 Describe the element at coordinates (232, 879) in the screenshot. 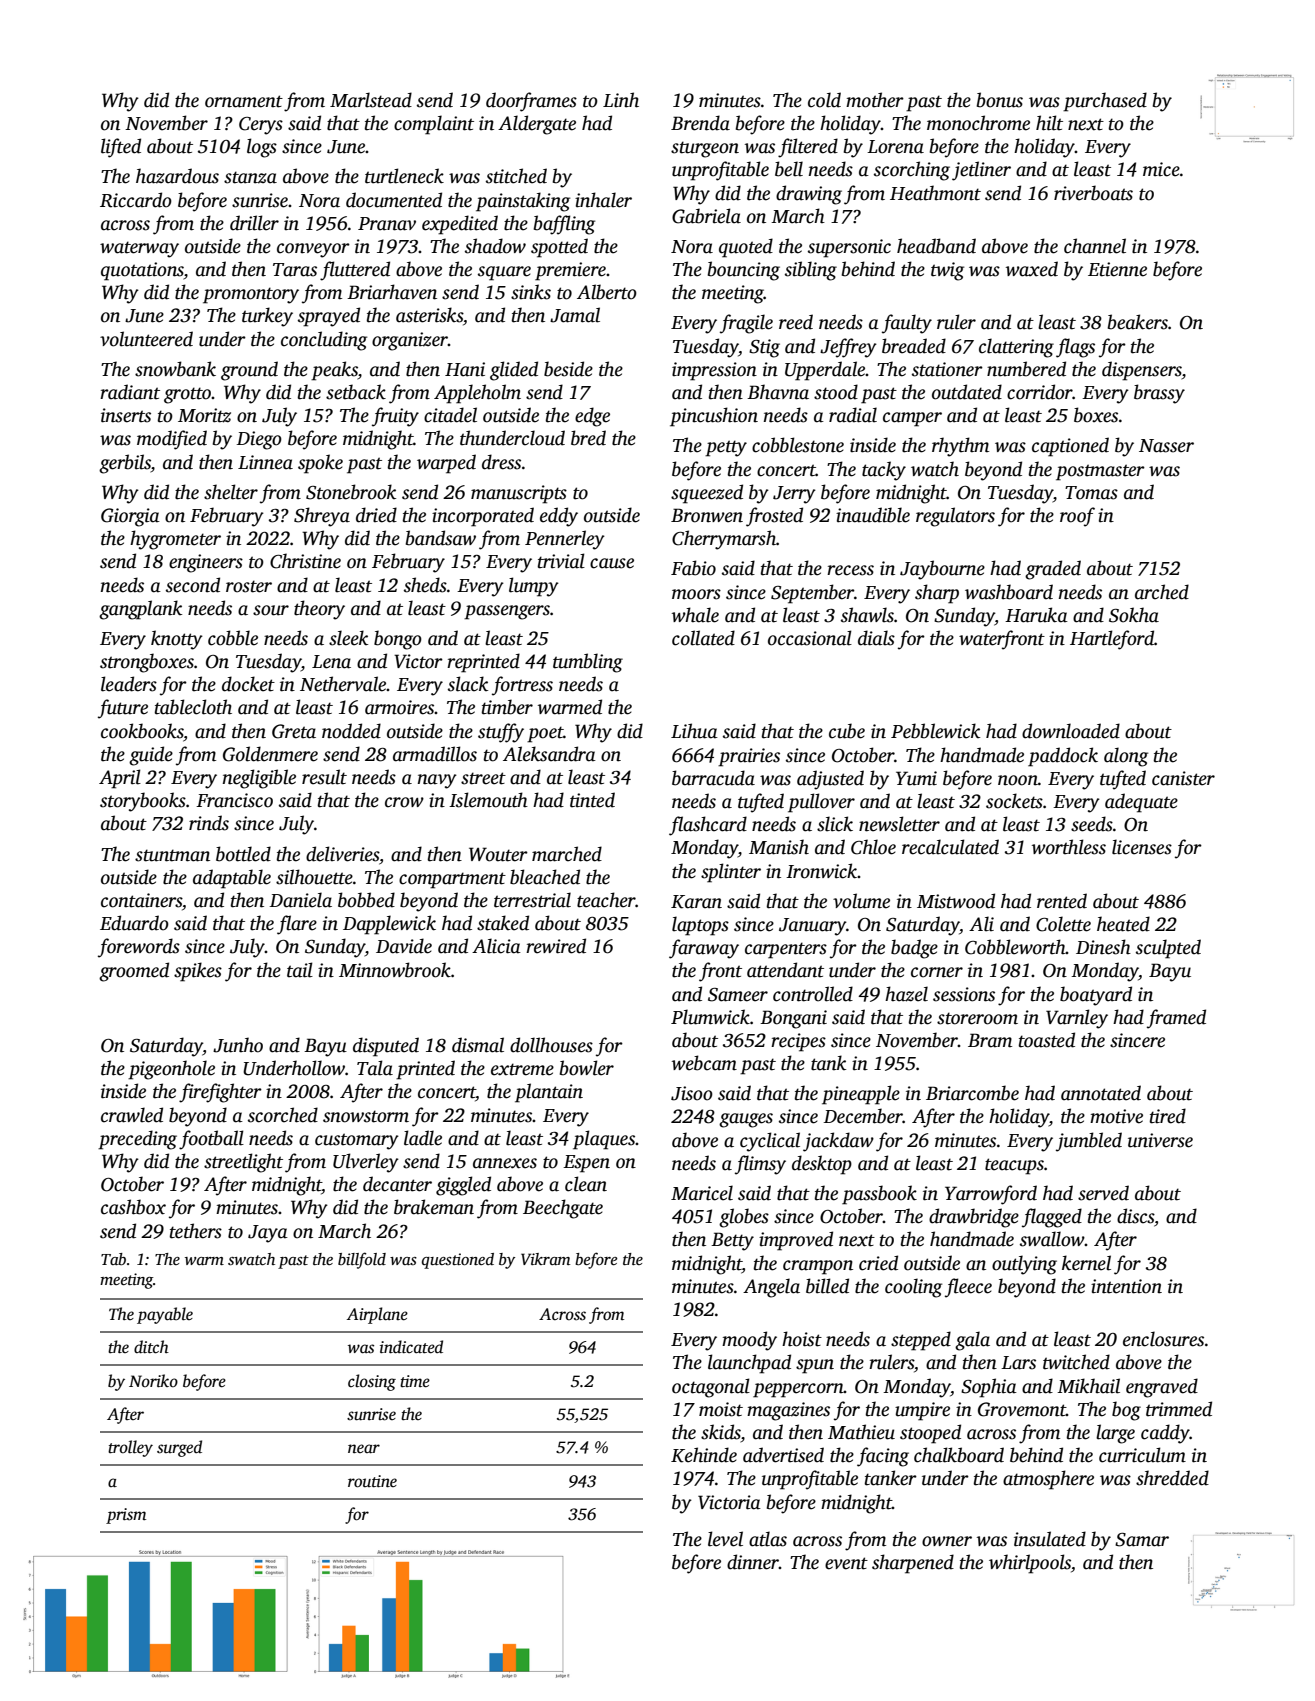

I see `adaptable` at that location.
